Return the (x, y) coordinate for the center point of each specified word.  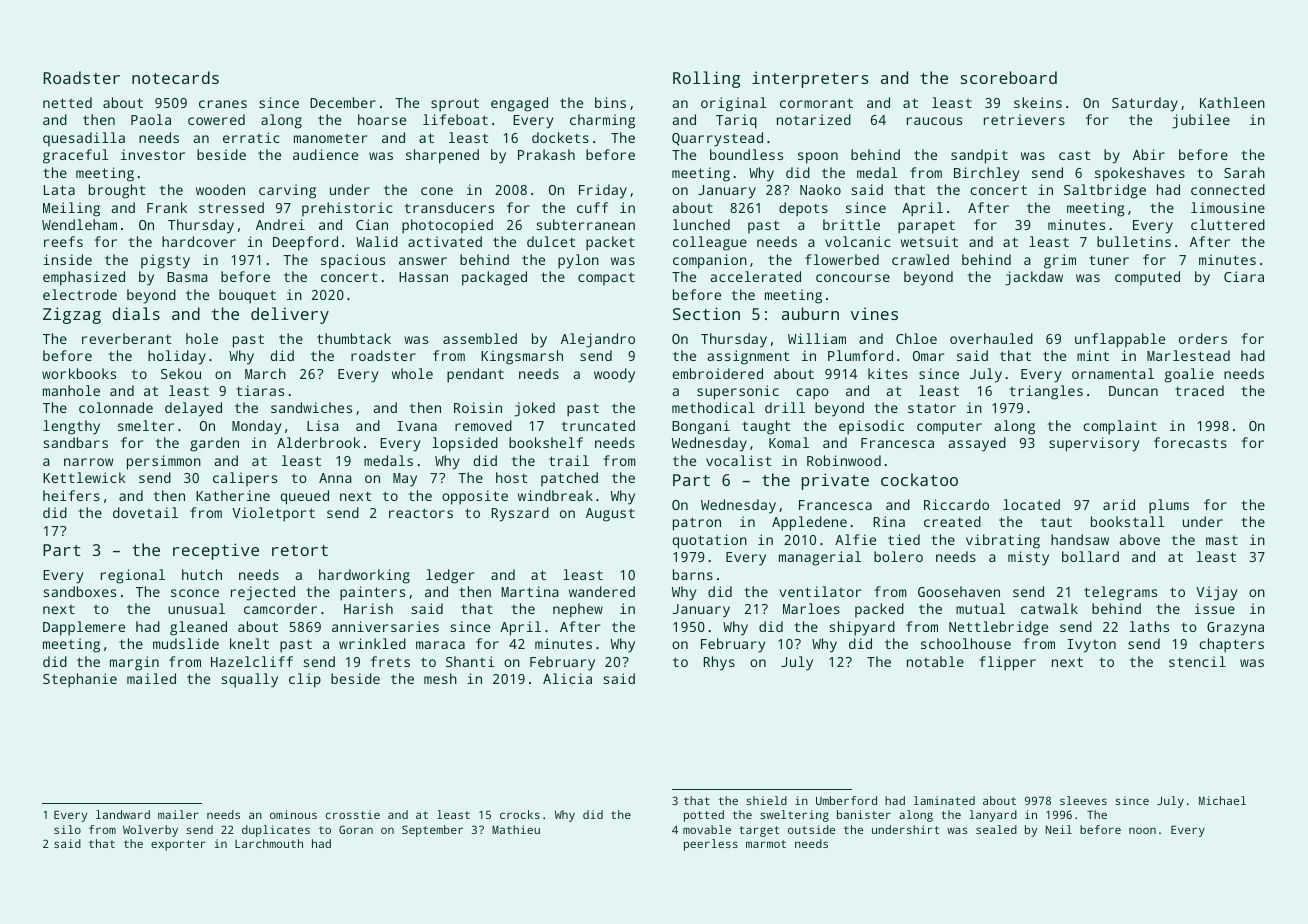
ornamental (1113, 373)
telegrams (1120, 593)
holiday (177, 357)
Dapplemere (84, 628)
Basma (187, 277)
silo (67, 829)
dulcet (551, 241)
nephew (578, 610)
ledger (450, 576)
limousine (1228, 207)
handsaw (1080, 539)
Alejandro (598, 340)
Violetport (273, 514)
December (343, 102)
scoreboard (1009, 77)
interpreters (810, 79)
